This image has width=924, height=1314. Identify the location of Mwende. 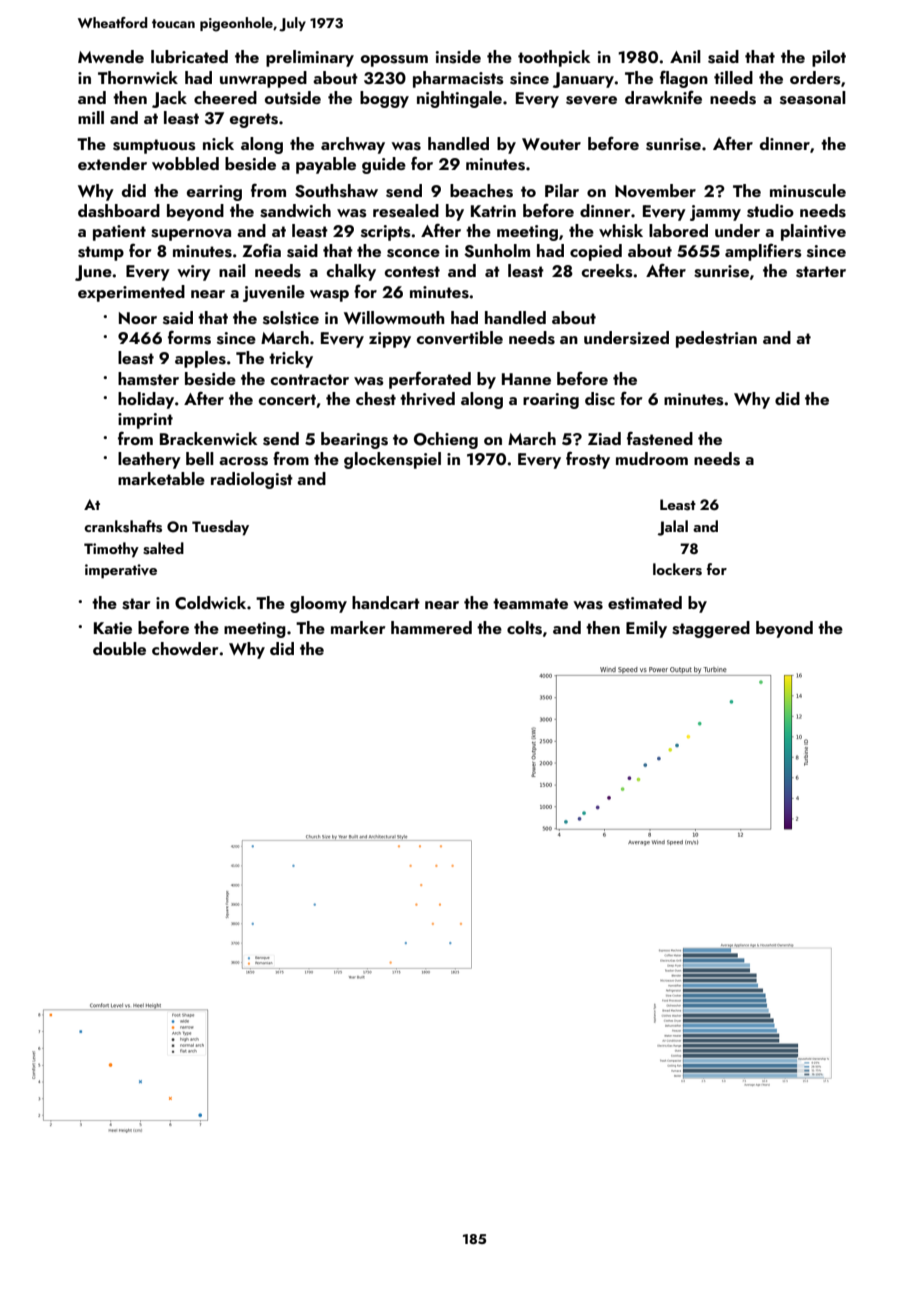
(111, 56).
